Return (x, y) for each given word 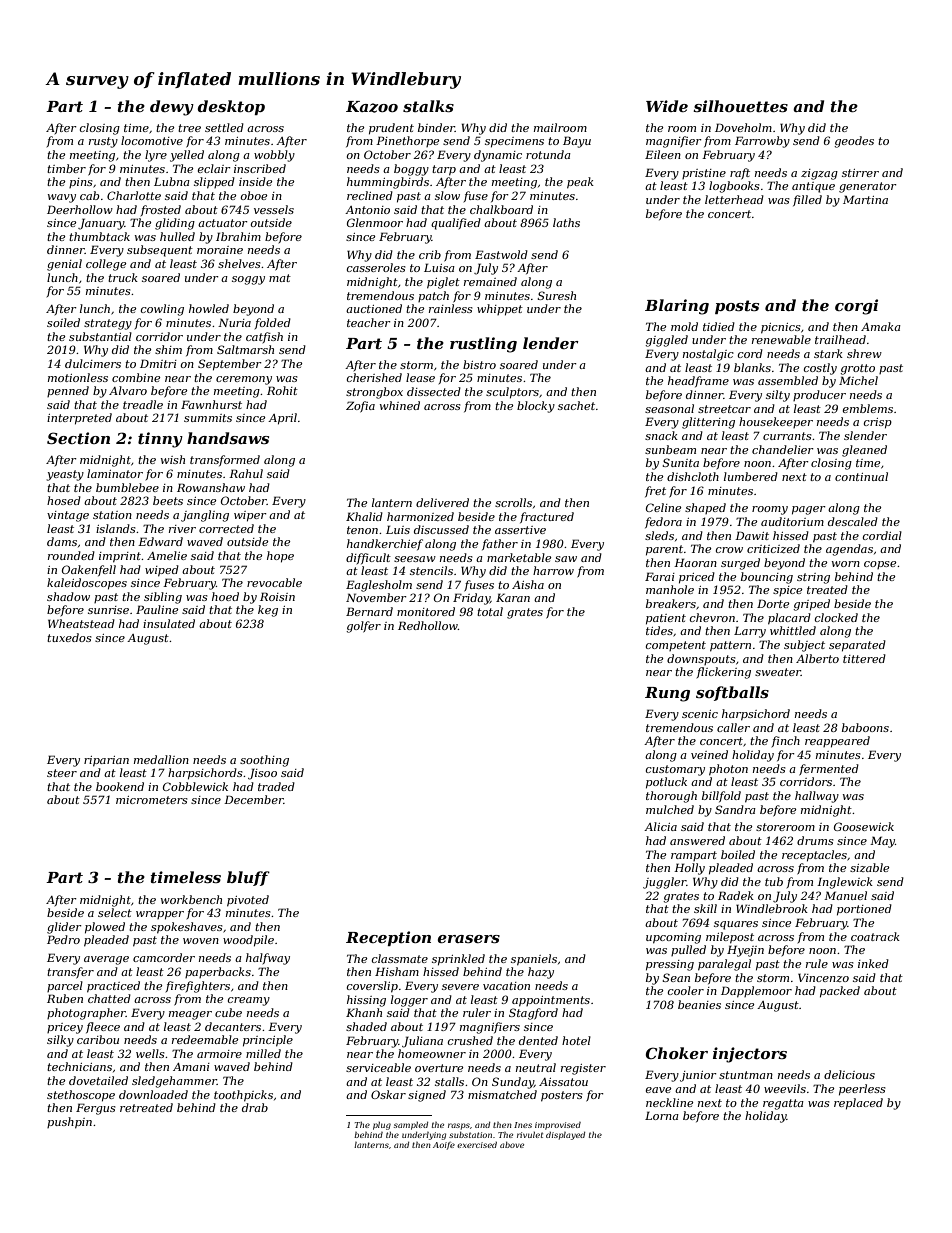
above (512, 1144)
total (490, 611)
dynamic (498, 156)
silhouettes (740, 106)
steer (62, 773)
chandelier (783, 449)
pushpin (69, 1123)
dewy (172, 108)
